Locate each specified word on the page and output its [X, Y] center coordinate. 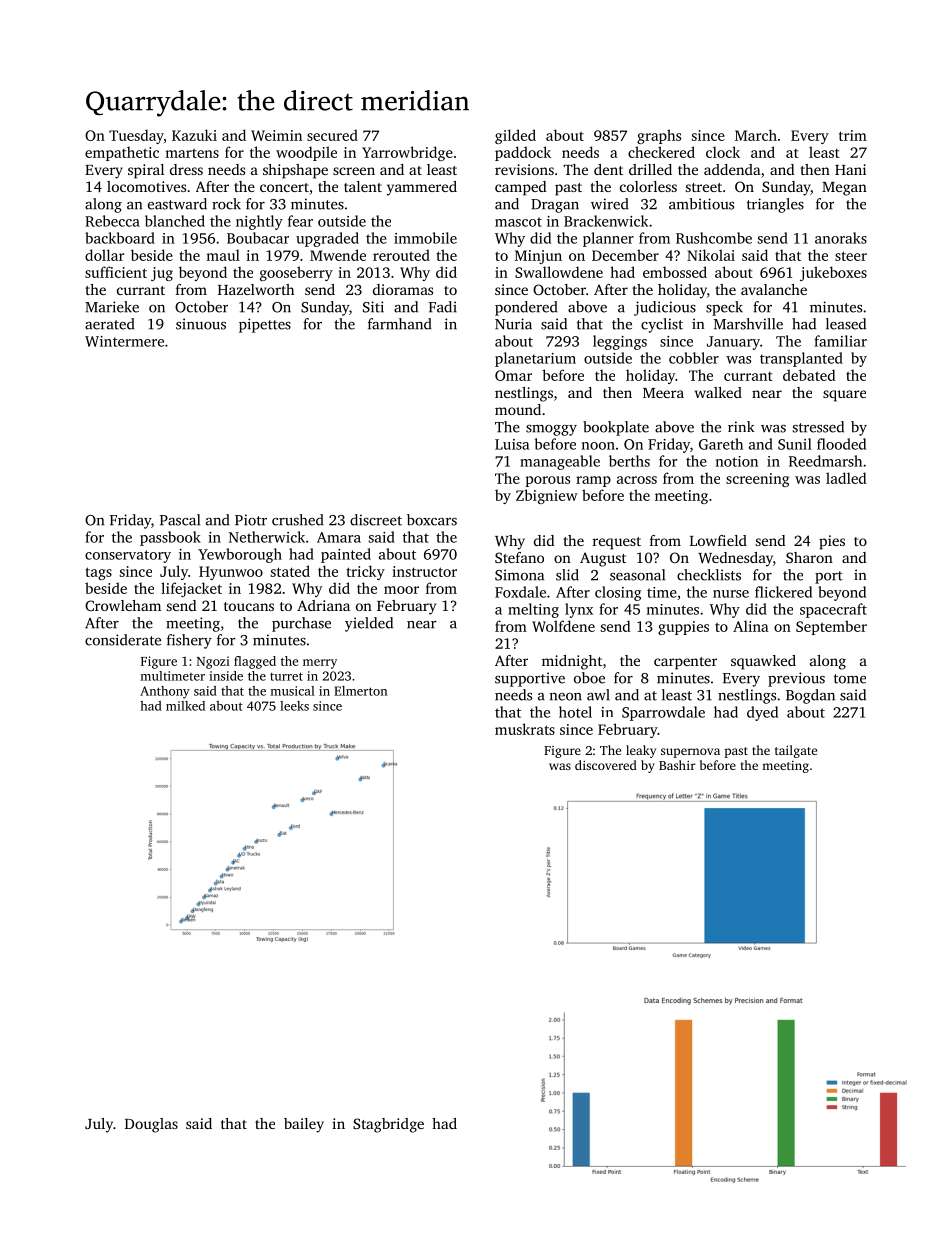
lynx [579, 610]
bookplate [616, 428]
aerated [109, 324]
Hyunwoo [231, 573]
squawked [763, 662]
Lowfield [718, 540]
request [617, 543]
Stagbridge [388, 1125]
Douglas [151, 1125]
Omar [513, 375]
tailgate [796, 751]
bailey [304, 1125]
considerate [123, 640]
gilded [515, 136]
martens [192, 153]
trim [853, 135]
